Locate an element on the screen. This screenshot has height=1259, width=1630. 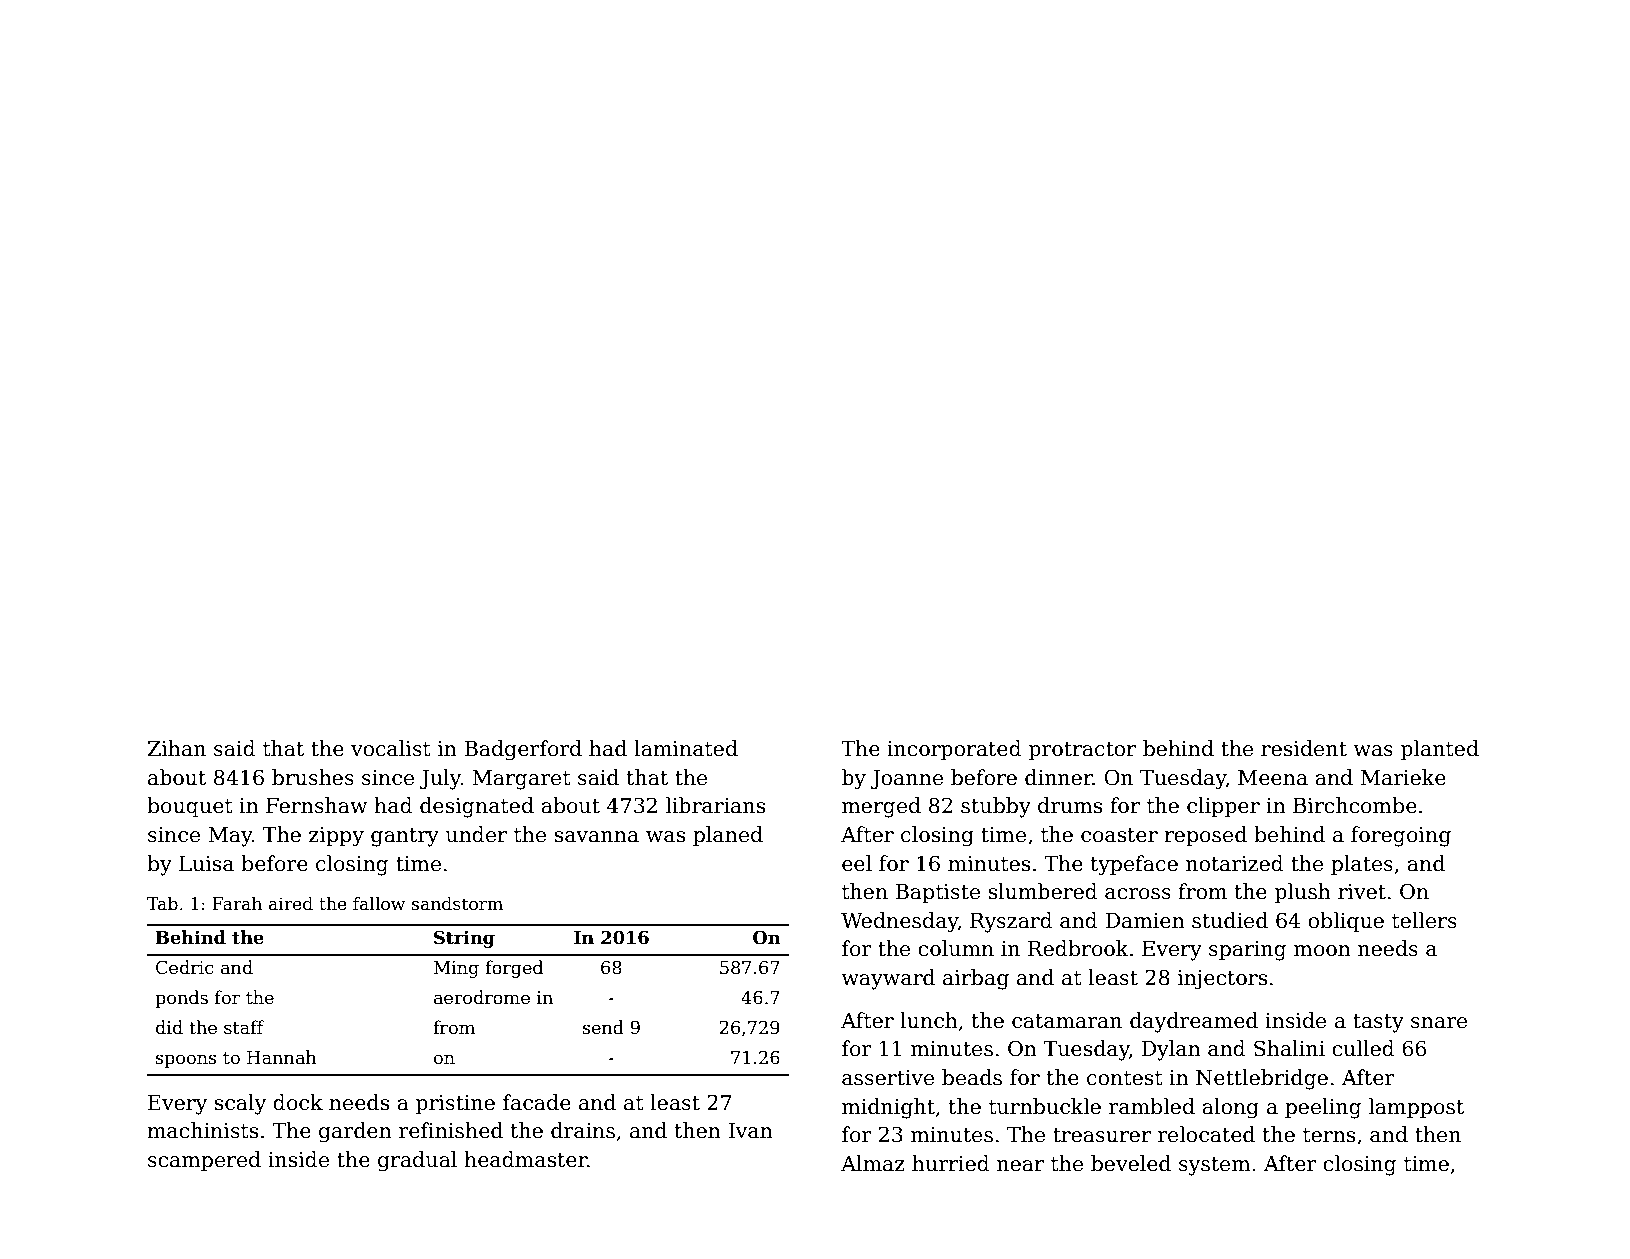
laminated is located at coordinates (686, 748).
